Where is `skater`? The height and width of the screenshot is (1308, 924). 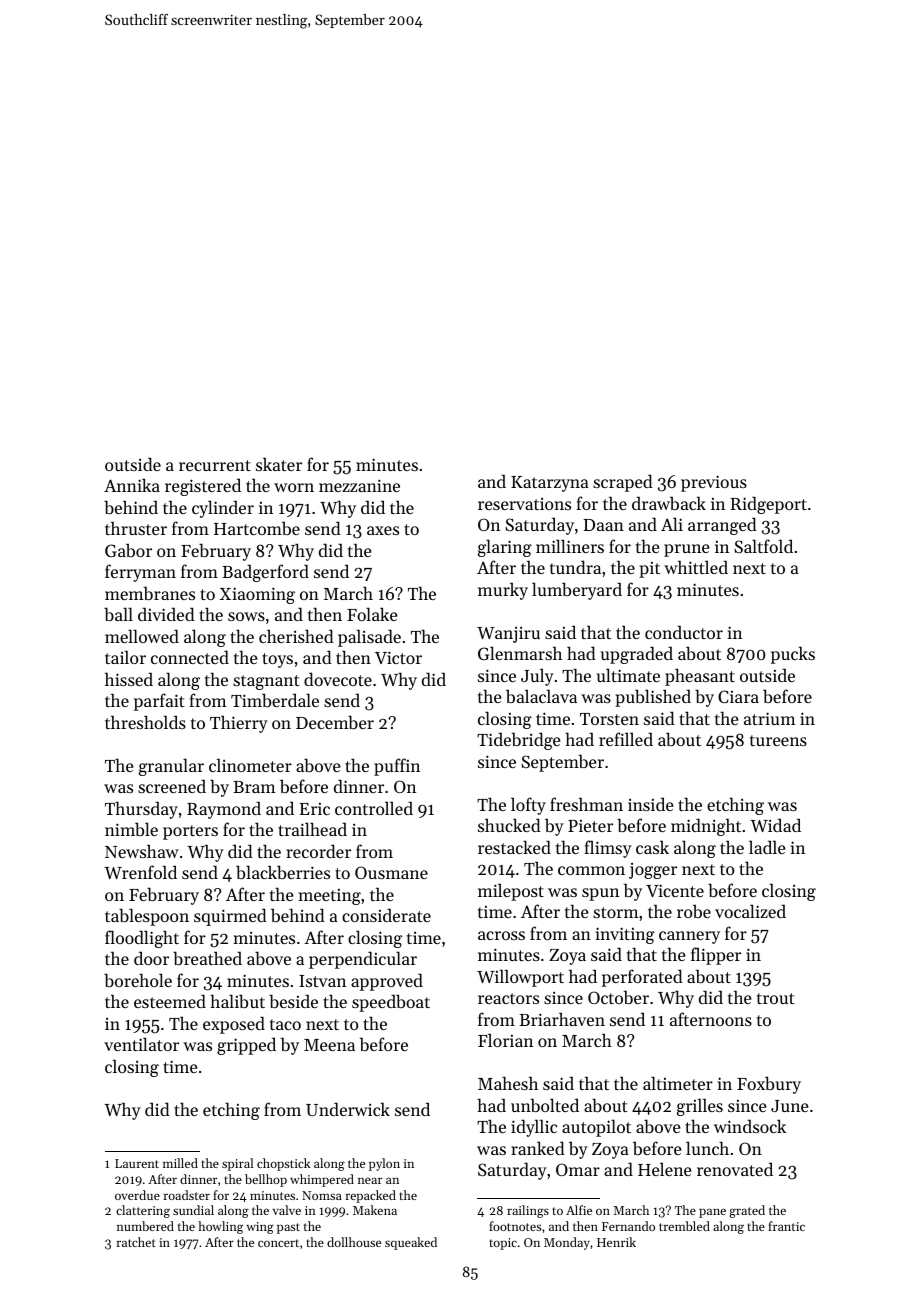
skater is located at coordinates (279, 464).
